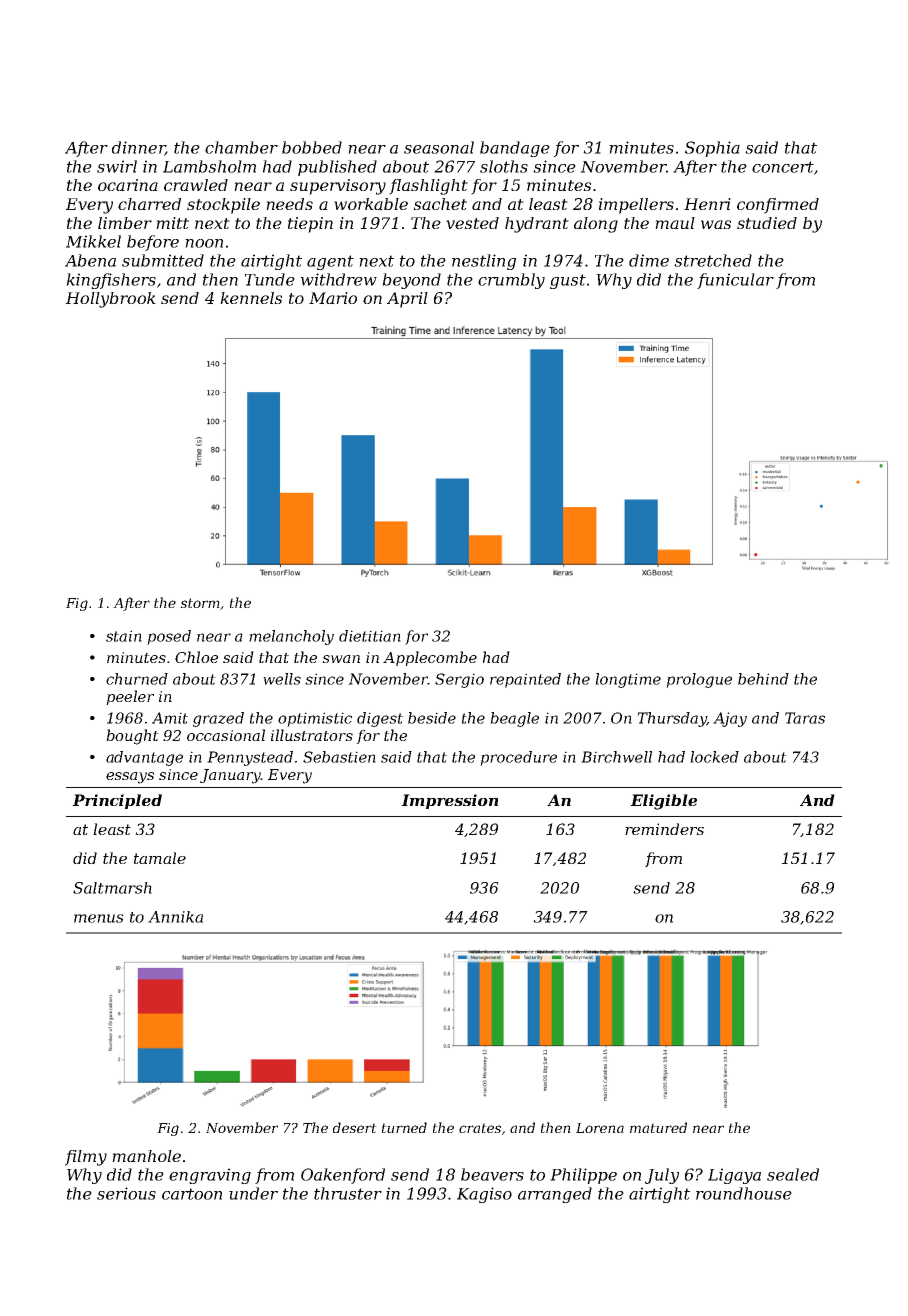  Describe the element at coordinates (555, 1195) in the screenshot. I see `arranged` at that location.
